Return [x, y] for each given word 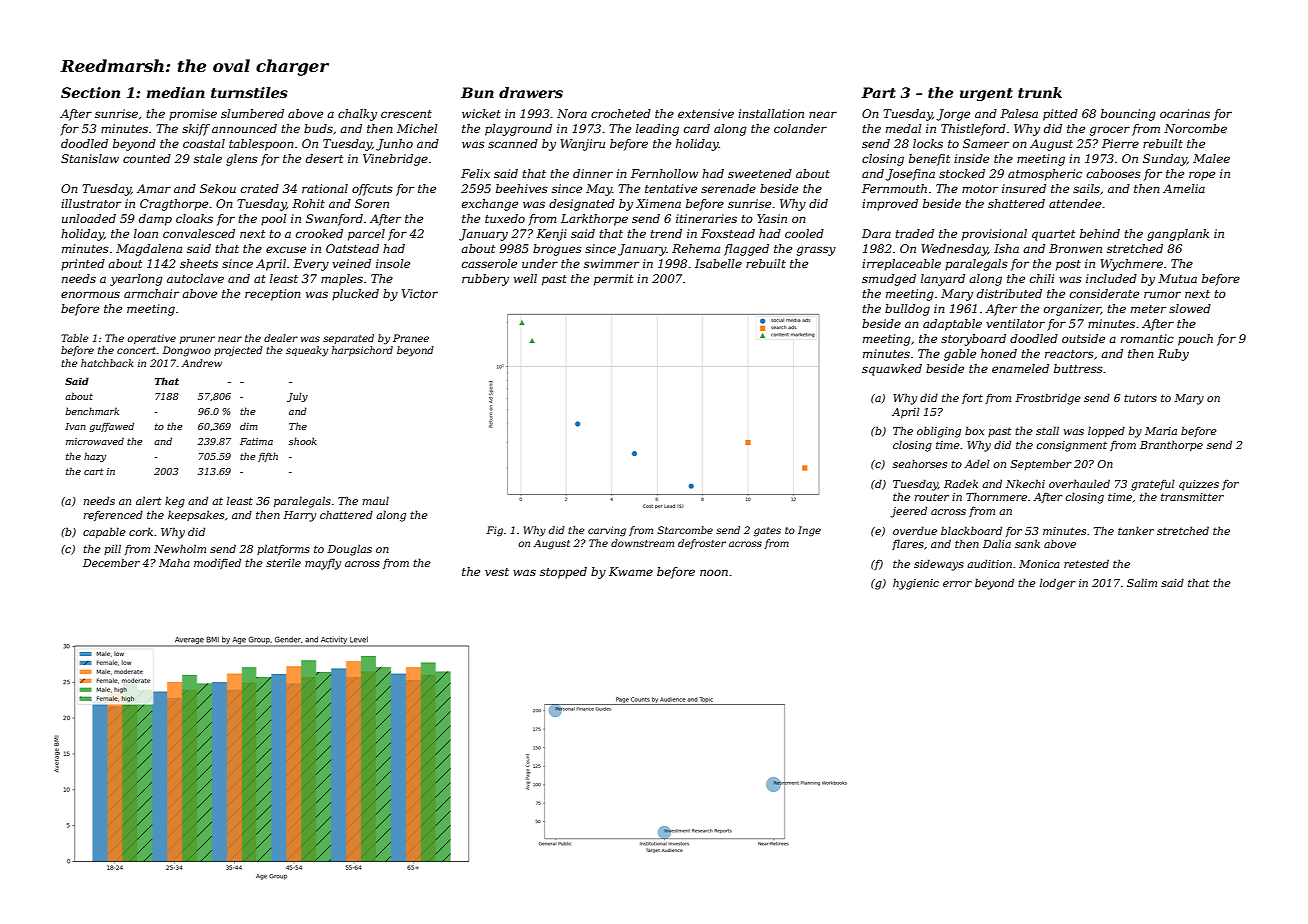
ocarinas [1185, 113]
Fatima [256, 441]
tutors [1140, 398]
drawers [531, 92]
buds [318, 128]
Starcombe [685, 530]
